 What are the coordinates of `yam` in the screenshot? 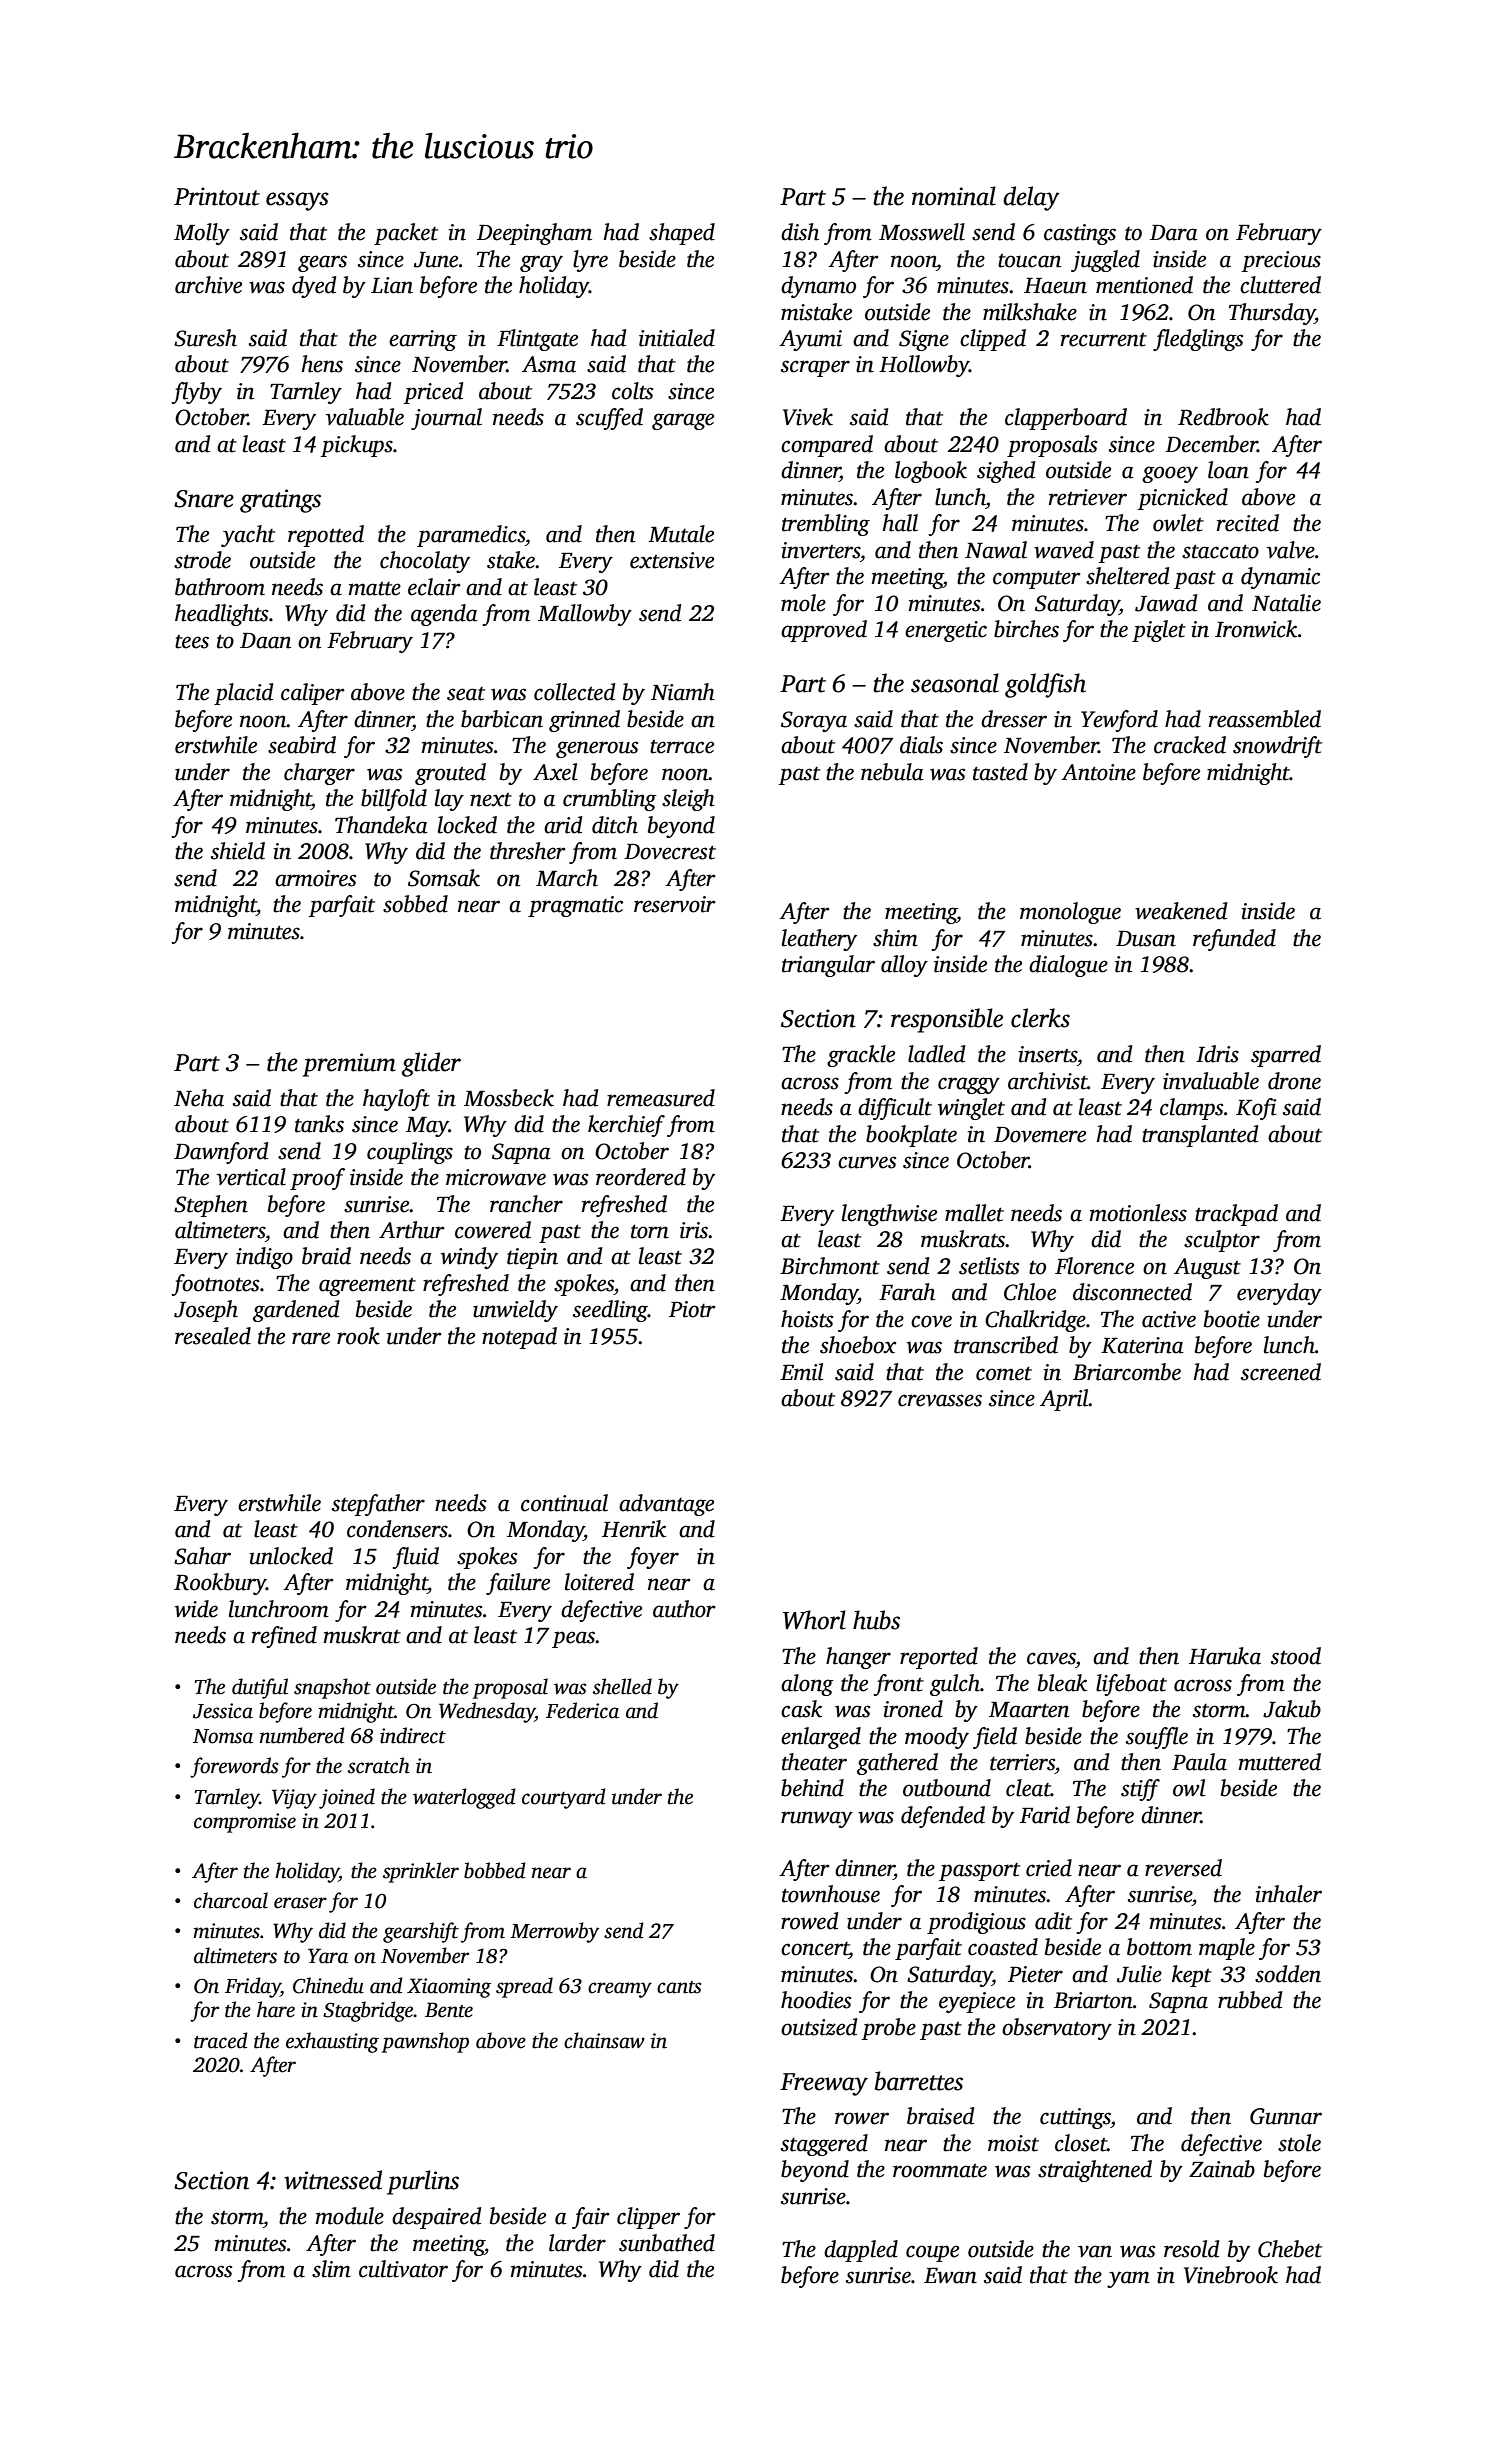 It's located at (1128, 2279).
